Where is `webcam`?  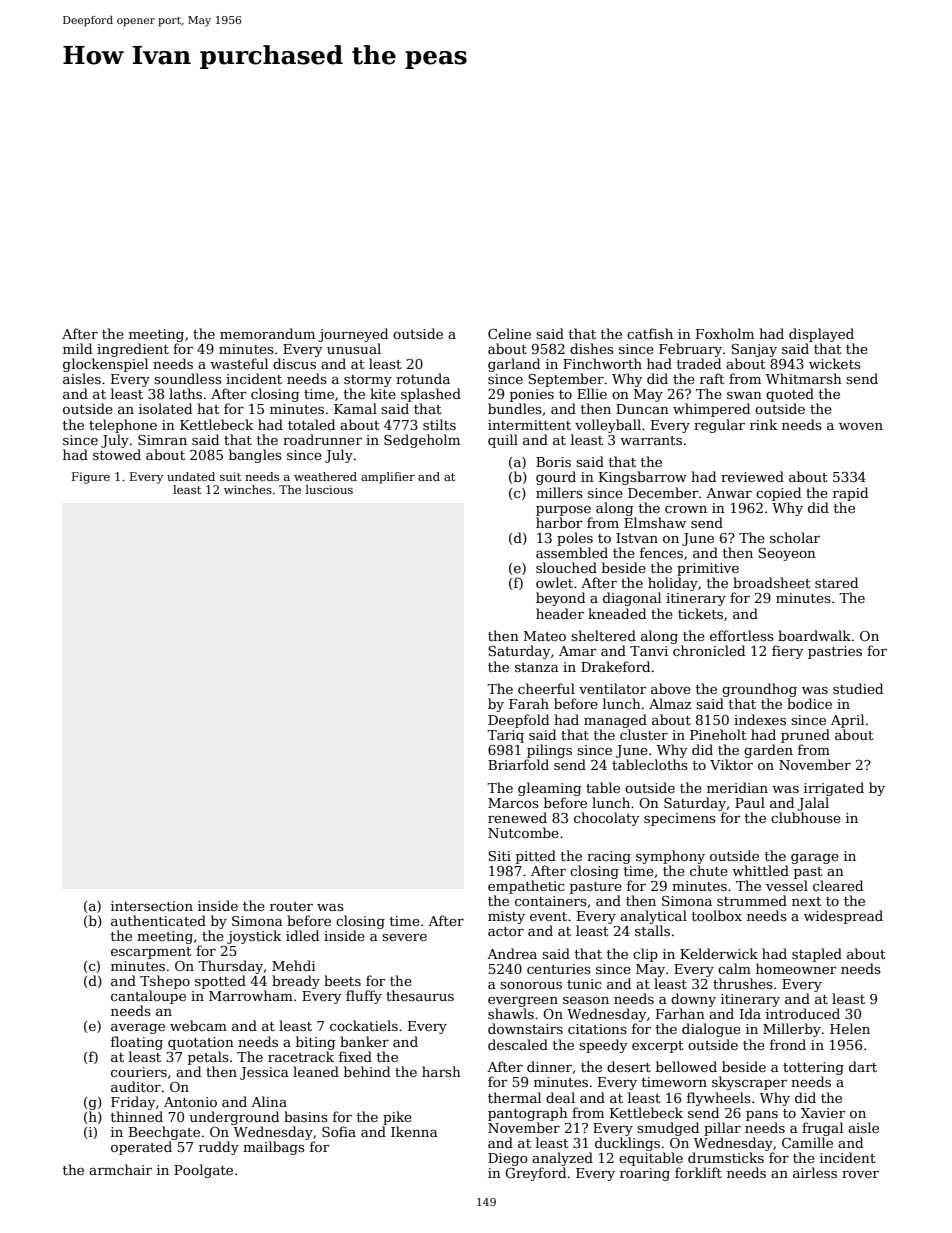 webcam is located at coordinates (198, 1025).
